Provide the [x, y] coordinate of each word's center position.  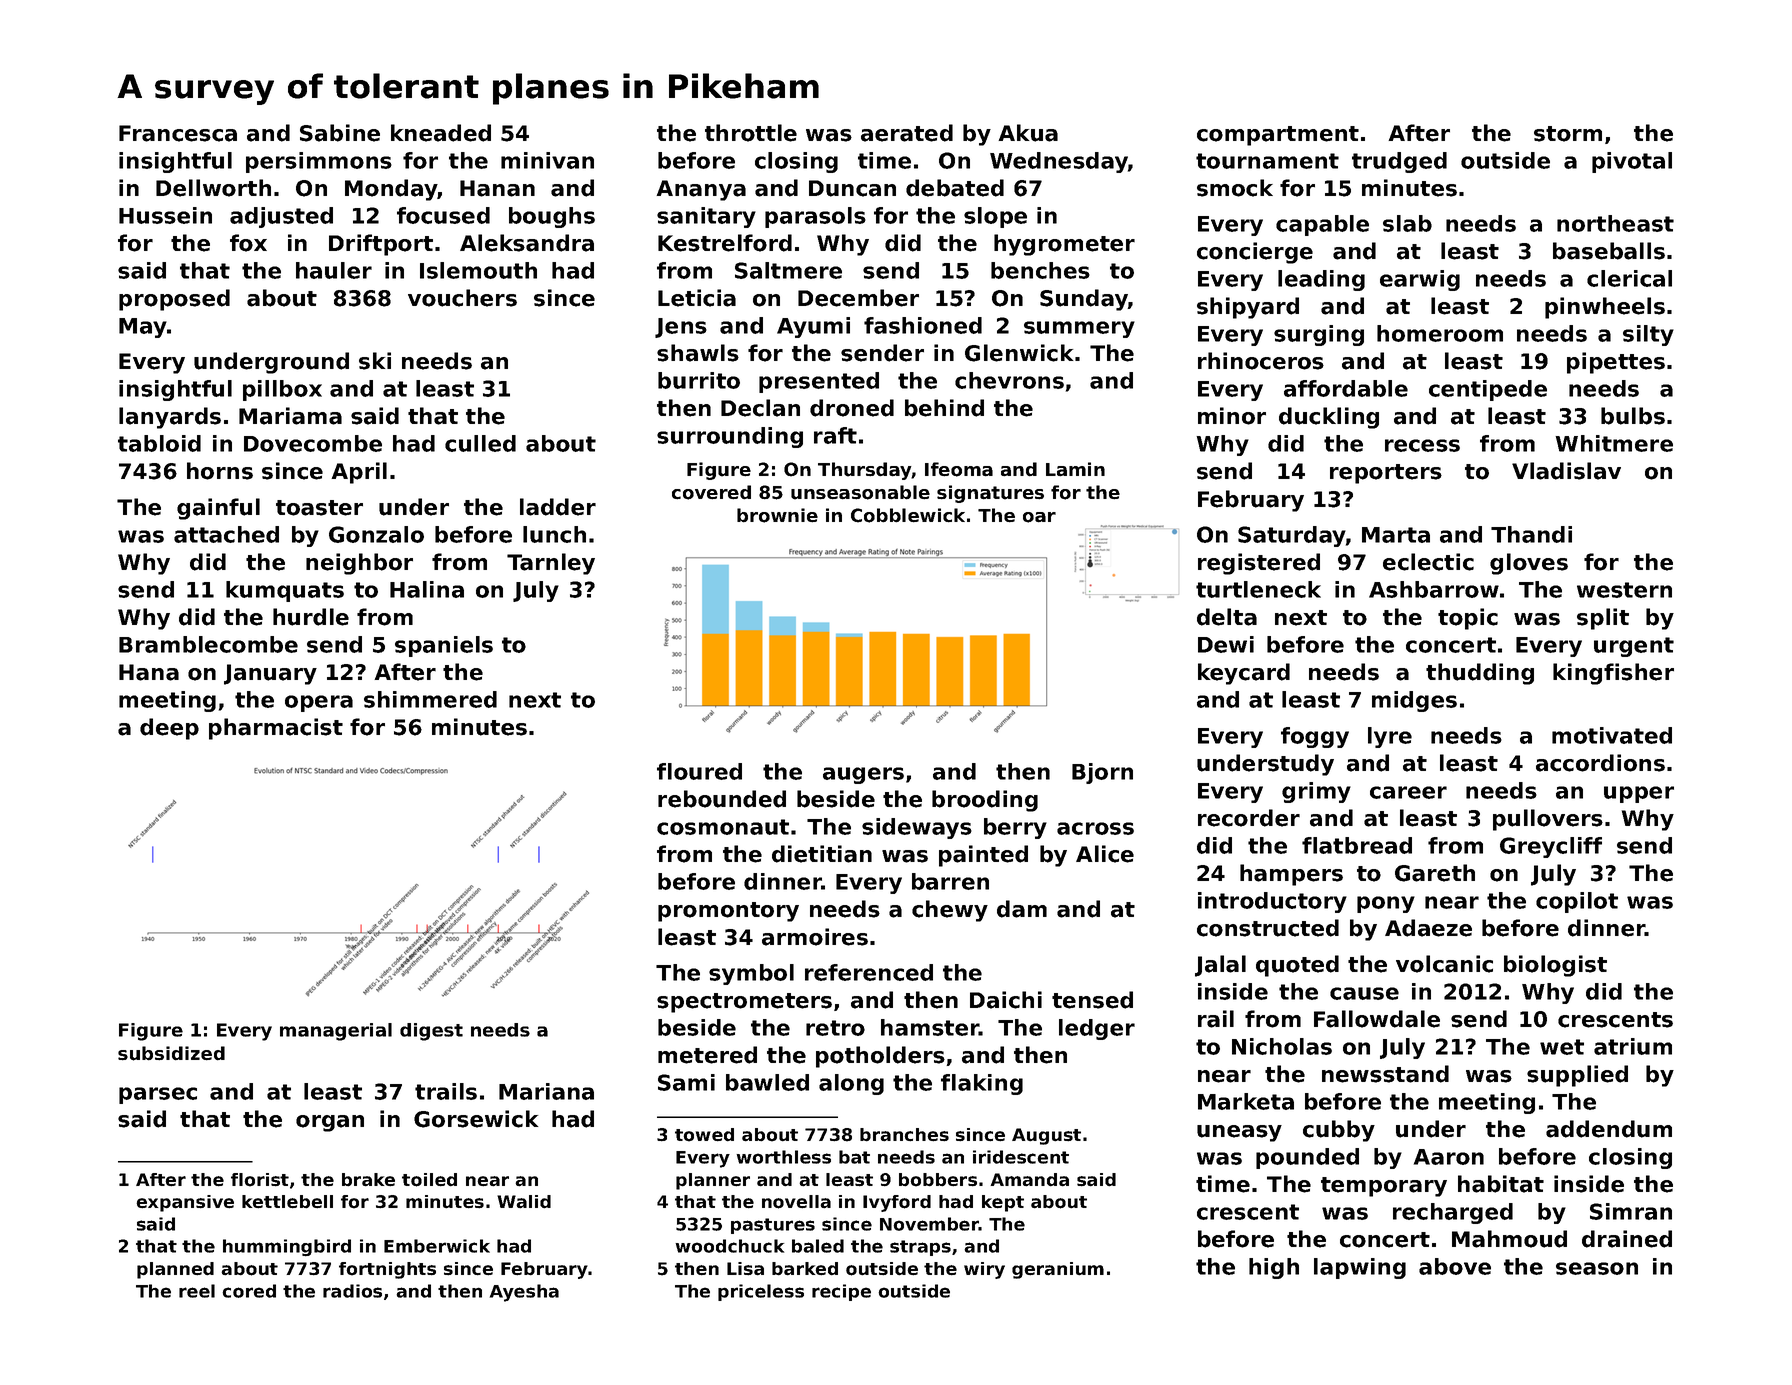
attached [226, 534]
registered [1259, 564]
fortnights [387, 1270]
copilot [1577, 902]
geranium [1058, 1270]
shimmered [430, 699]
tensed [1092, 1000]
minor [1232, 416]
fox [248, 243]
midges [1414, 701]
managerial [336, 1032]
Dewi [1226, 644]
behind [944, 408]
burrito [699, 380]
